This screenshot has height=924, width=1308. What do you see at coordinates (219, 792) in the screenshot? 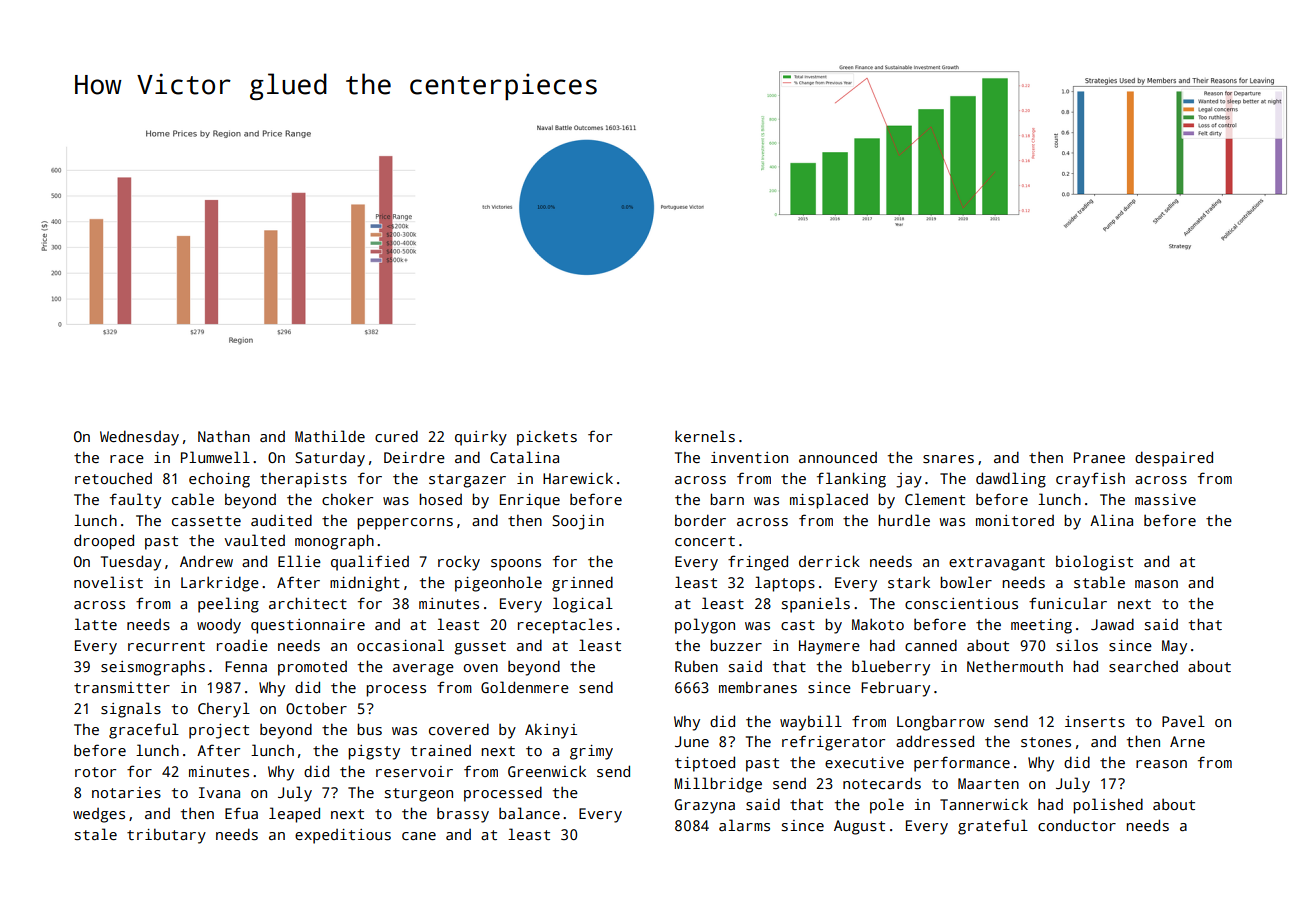
I see `Ivana` at bounding box center [219, 792].
